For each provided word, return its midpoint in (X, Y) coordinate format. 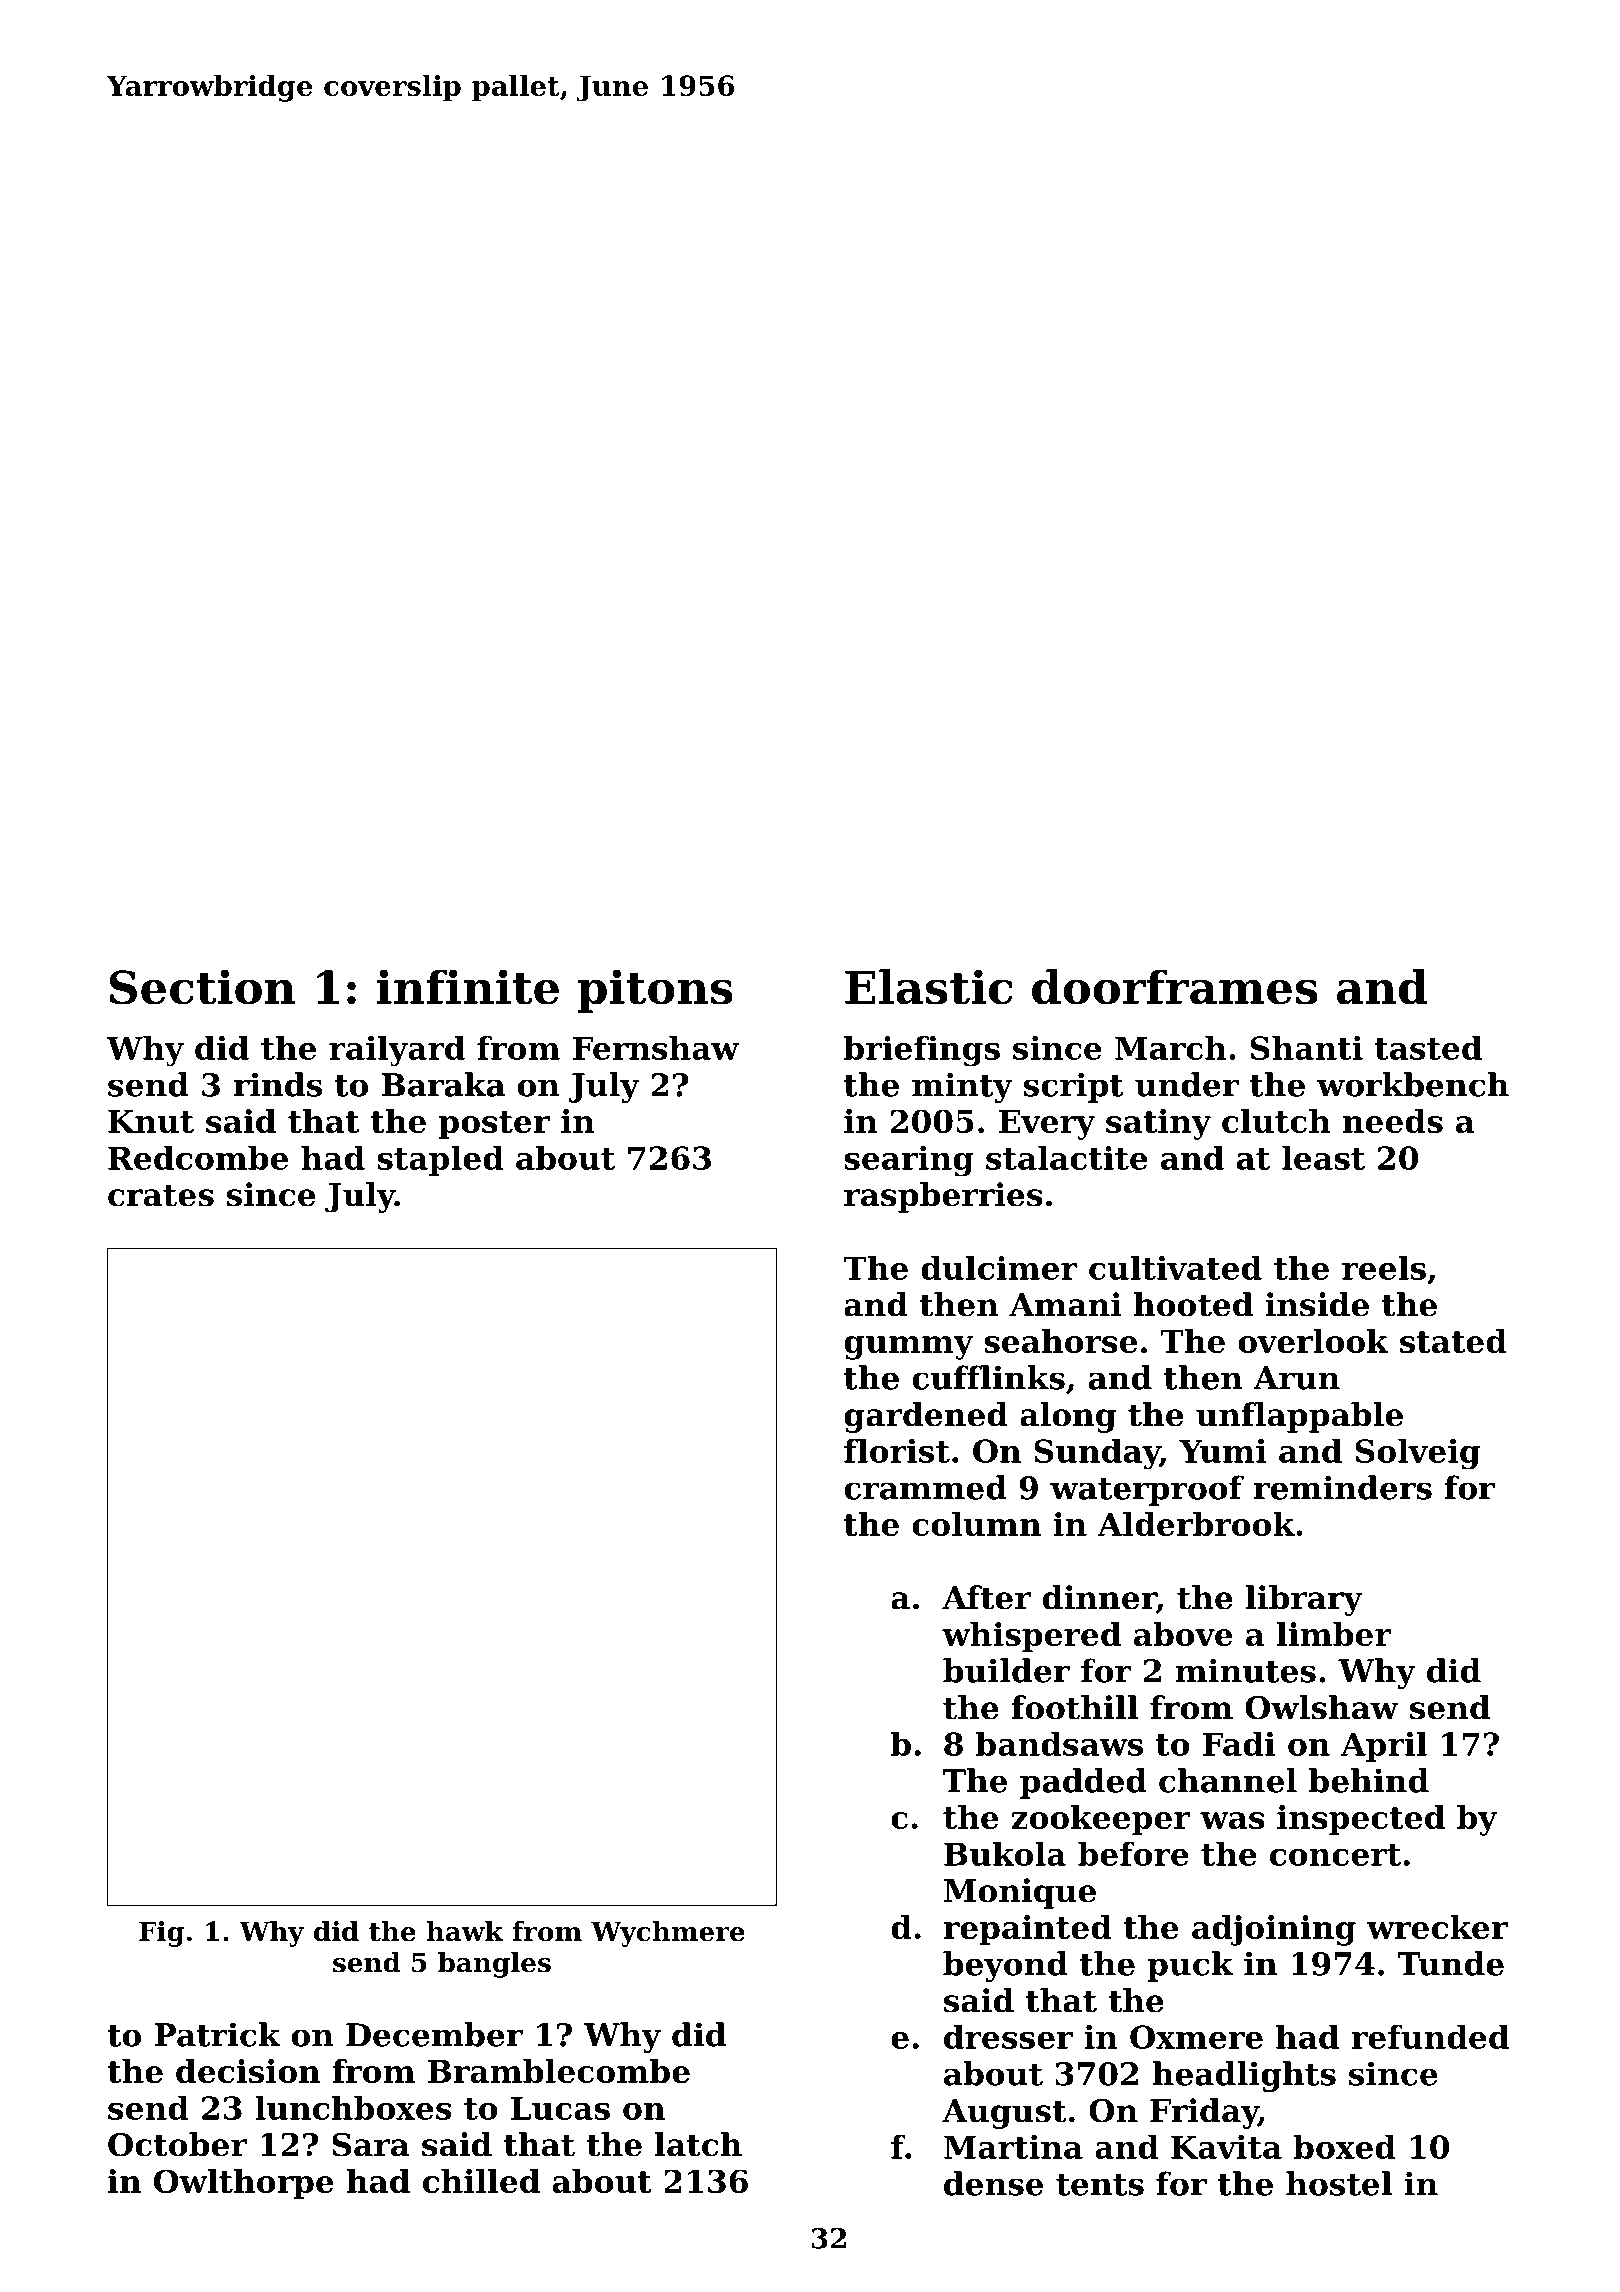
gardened (926, 1417)
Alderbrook (1196, 1524)
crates (161, 1195)
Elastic (928, 987)
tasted (1428, 1048)
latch (698, 2144)
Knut (151, 1121)
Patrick (217, 2034)
